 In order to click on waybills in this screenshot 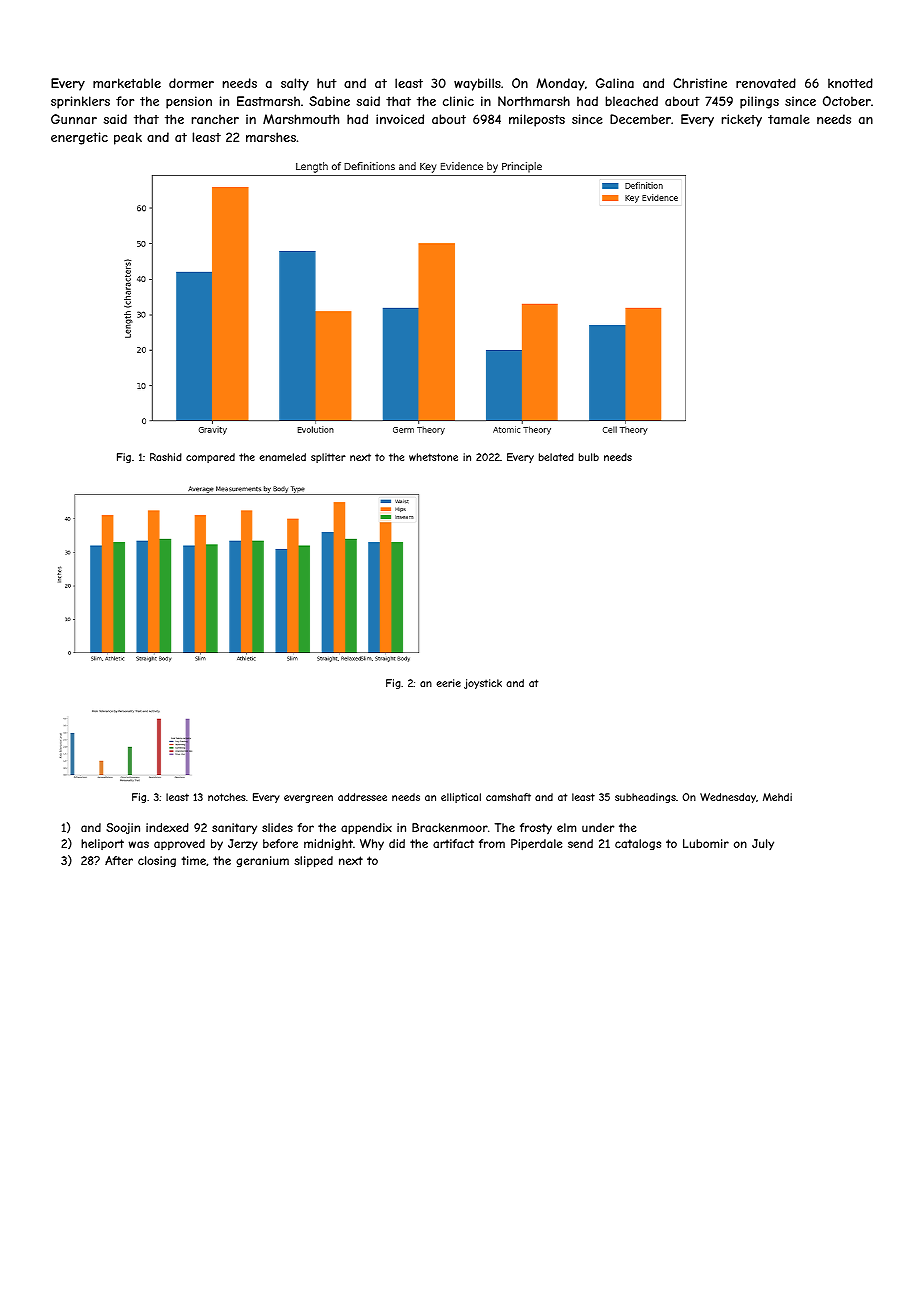, I will do `click(477, 84)`.
